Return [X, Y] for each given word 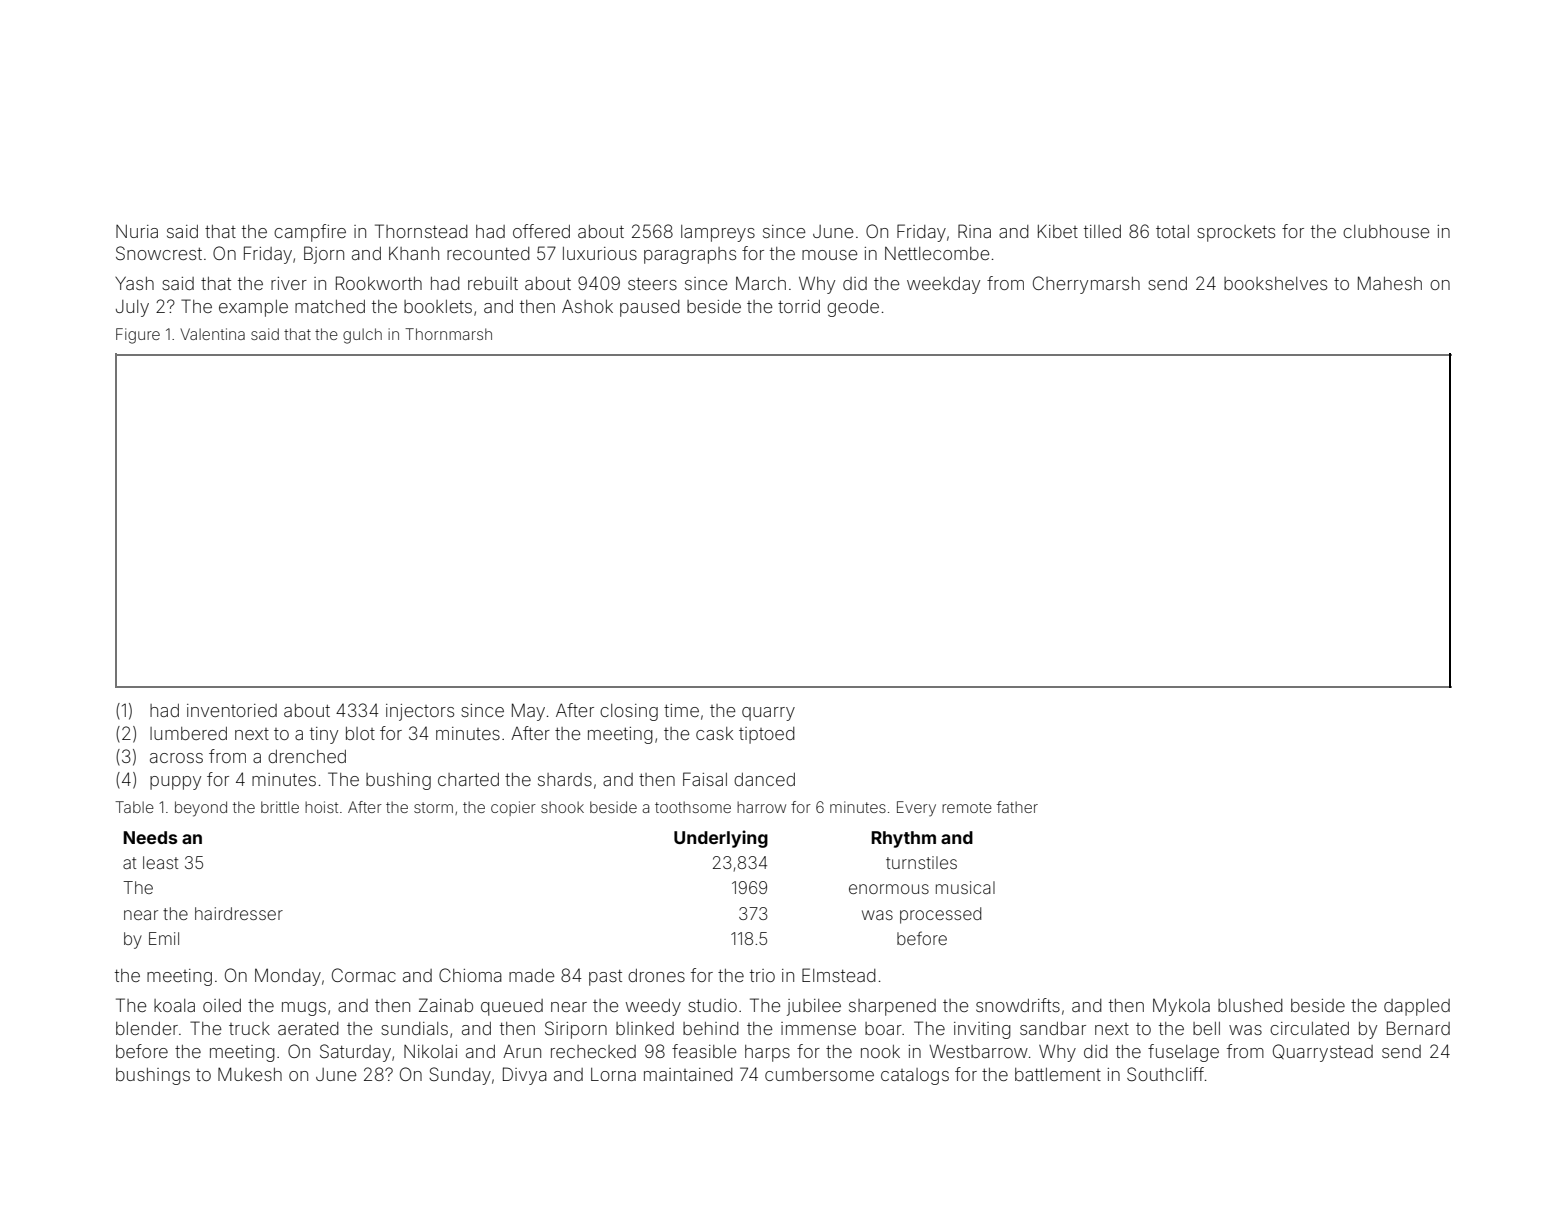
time [681, 710]
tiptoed [767, 735]
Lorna [613, 1074]
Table [134, 807]
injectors [420, 712]
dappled [1417, 1007]
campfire [310, 233]
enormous [889, 889]
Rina [974, 231]
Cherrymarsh [1086, 285]
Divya [525, 1076]
